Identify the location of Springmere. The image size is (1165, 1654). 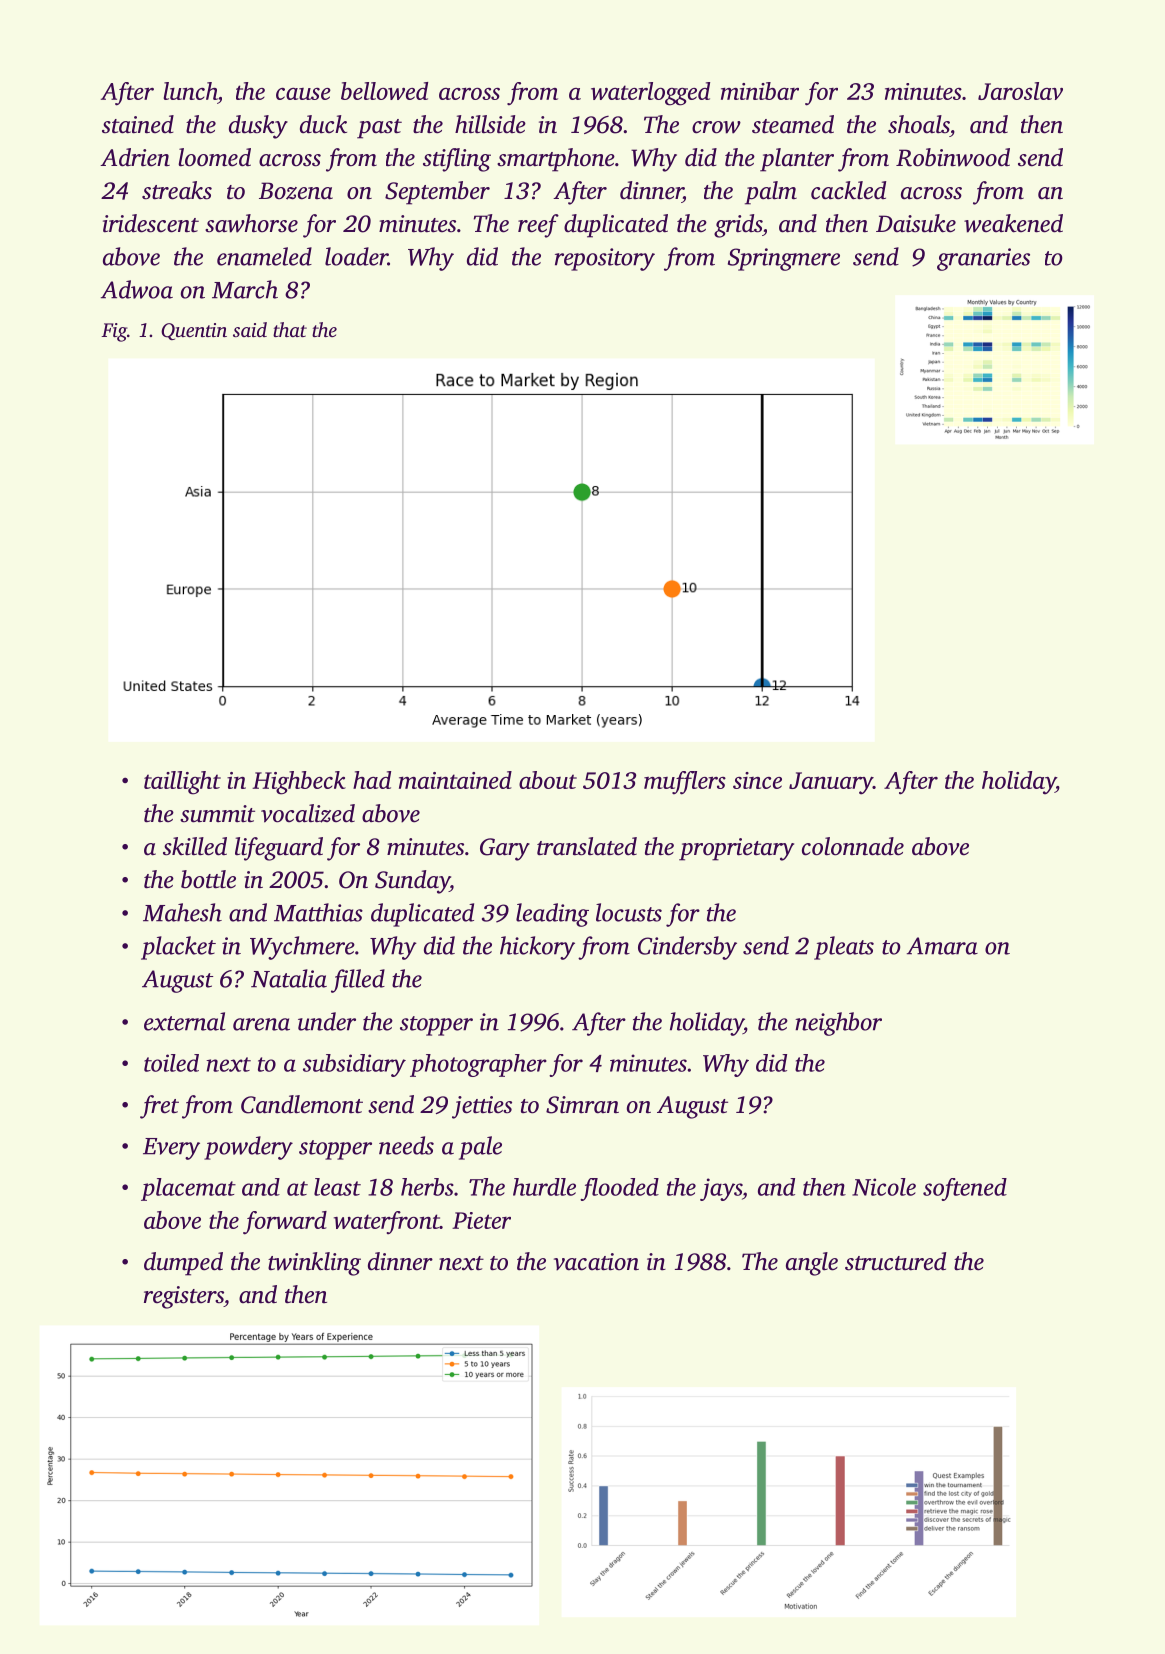
(784, 259).
